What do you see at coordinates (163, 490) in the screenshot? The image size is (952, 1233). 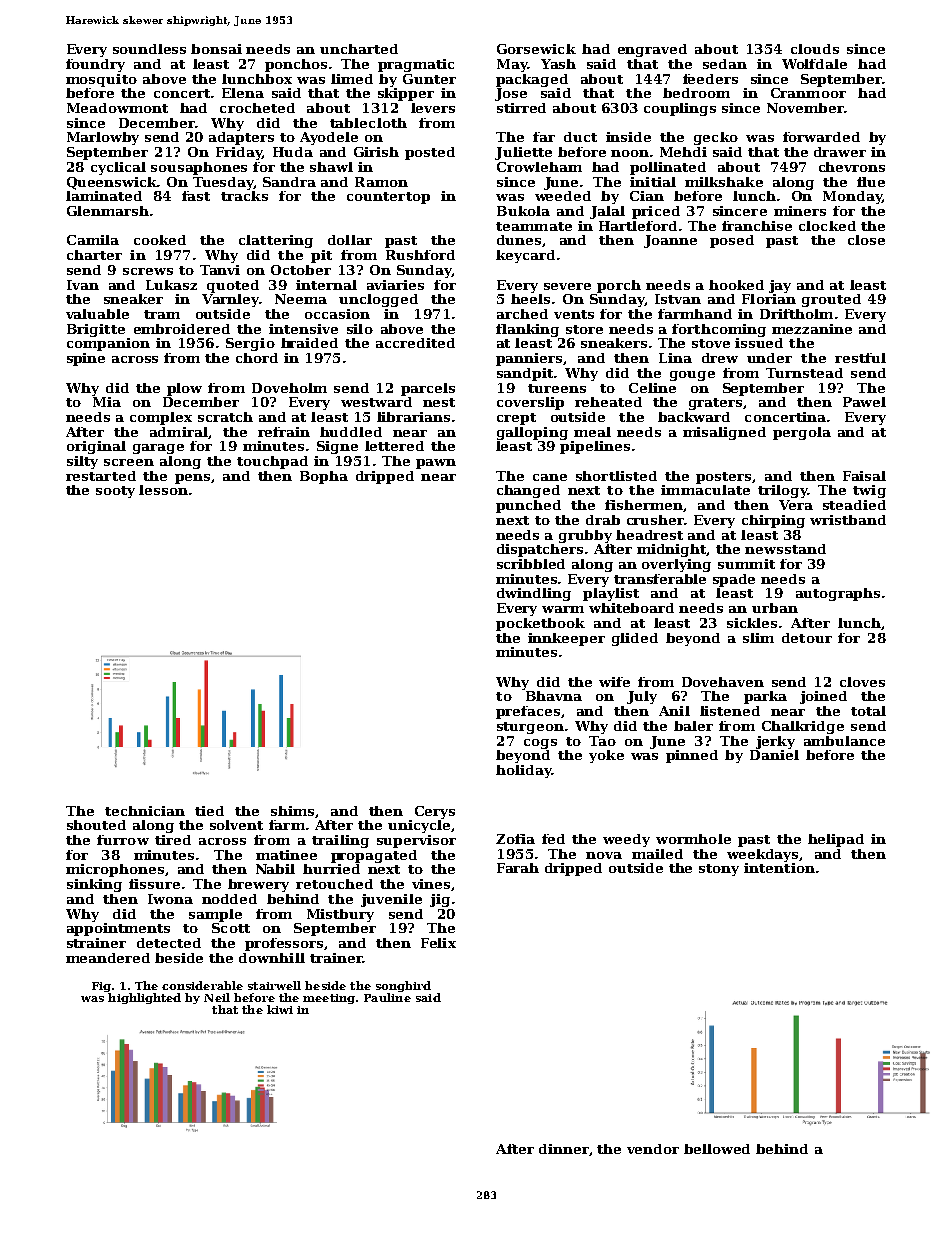 I see `lesson` at bounding box center [163, 490].
